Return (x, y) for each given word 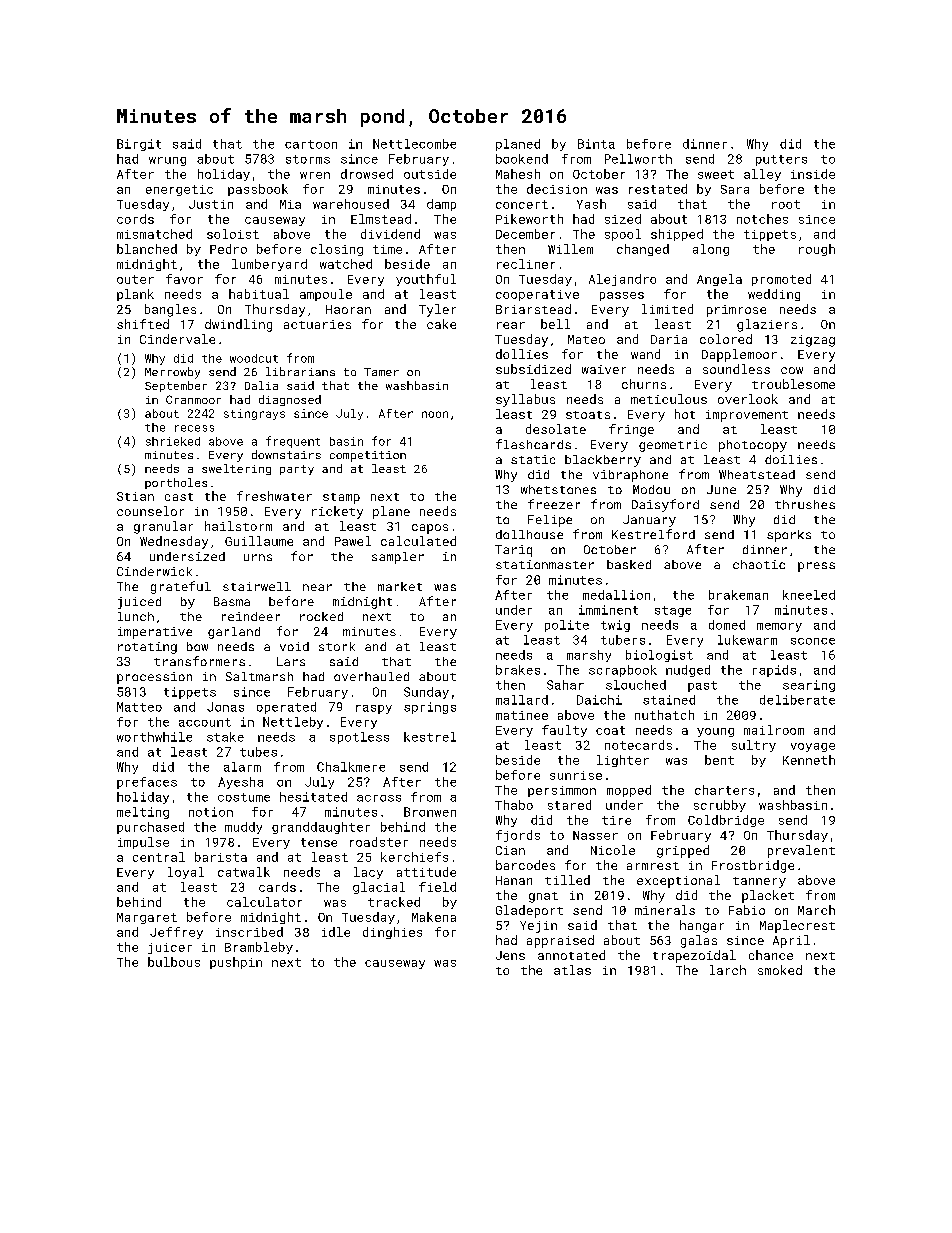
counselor (150, 511)
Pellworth (638, 159)
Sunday (426, 693)
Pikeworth (529, 219)
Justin (211, 204)
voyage (813, 747)
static (533, 459)
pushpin (236, 963)
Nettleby (293, 723)
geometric (673, 446)
